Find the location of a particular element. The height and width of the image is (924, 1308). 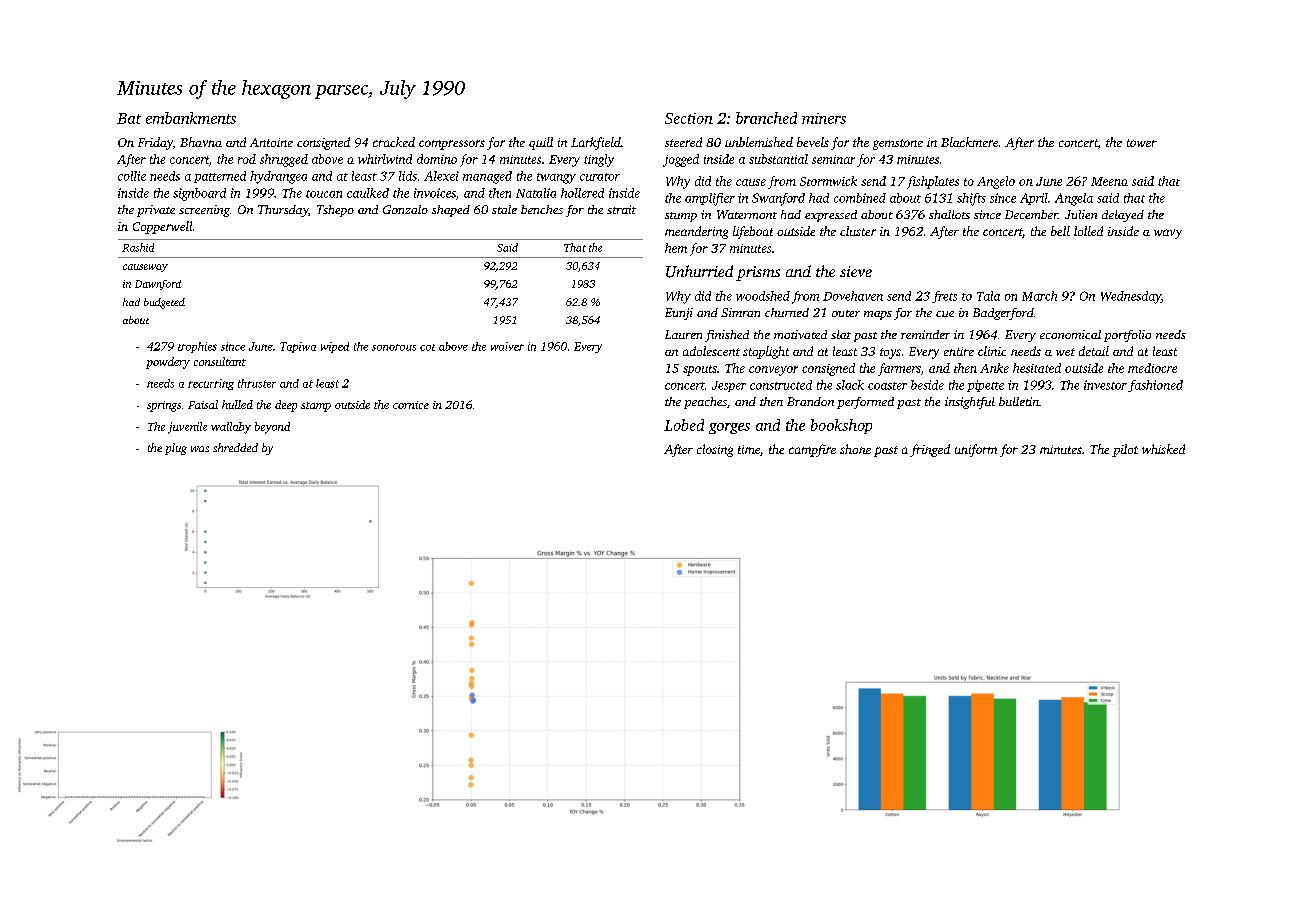

embankments is located at coordinates (191, 118).
